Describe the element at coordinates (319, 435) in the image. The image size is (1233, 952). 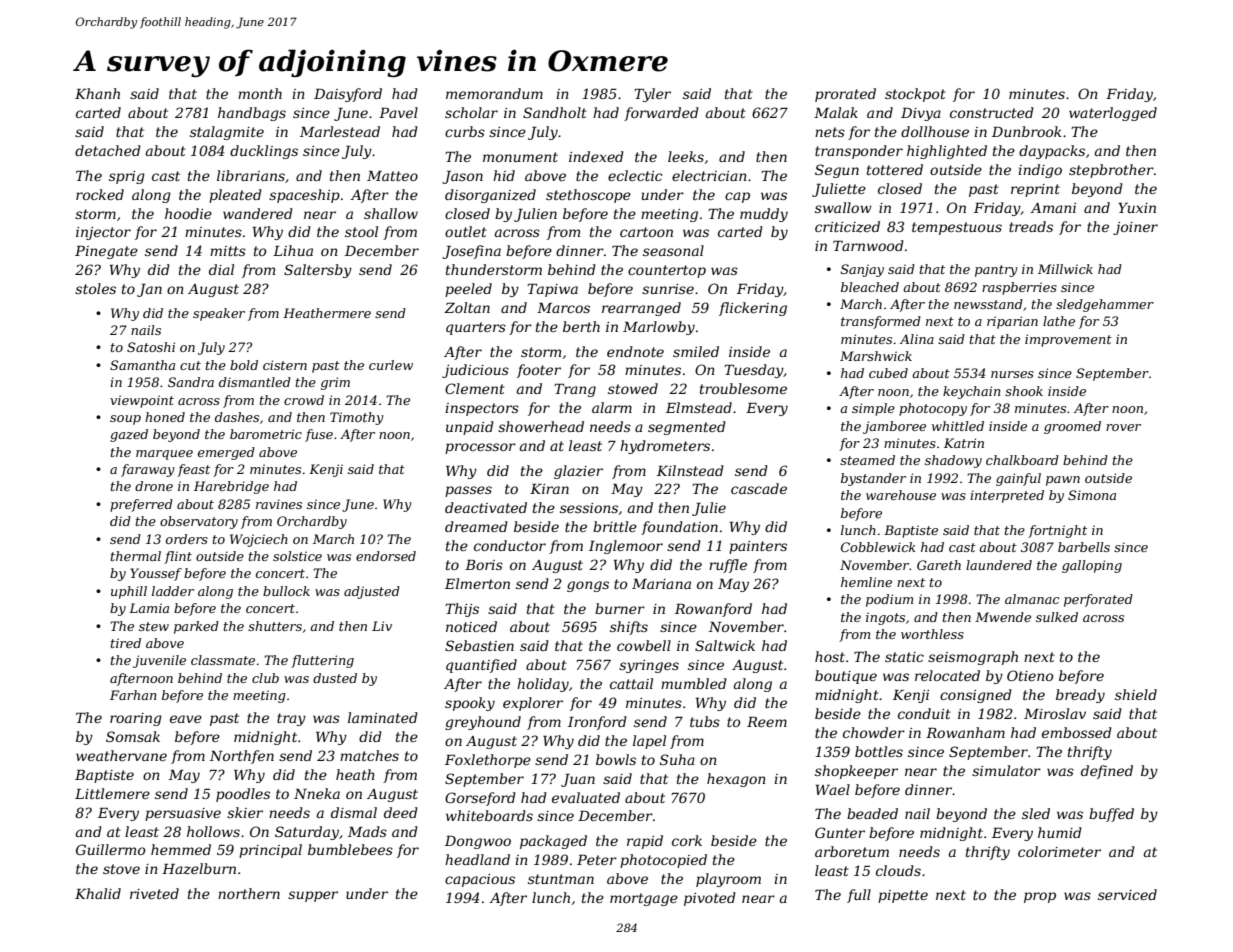
I see `fuse` at that location.
